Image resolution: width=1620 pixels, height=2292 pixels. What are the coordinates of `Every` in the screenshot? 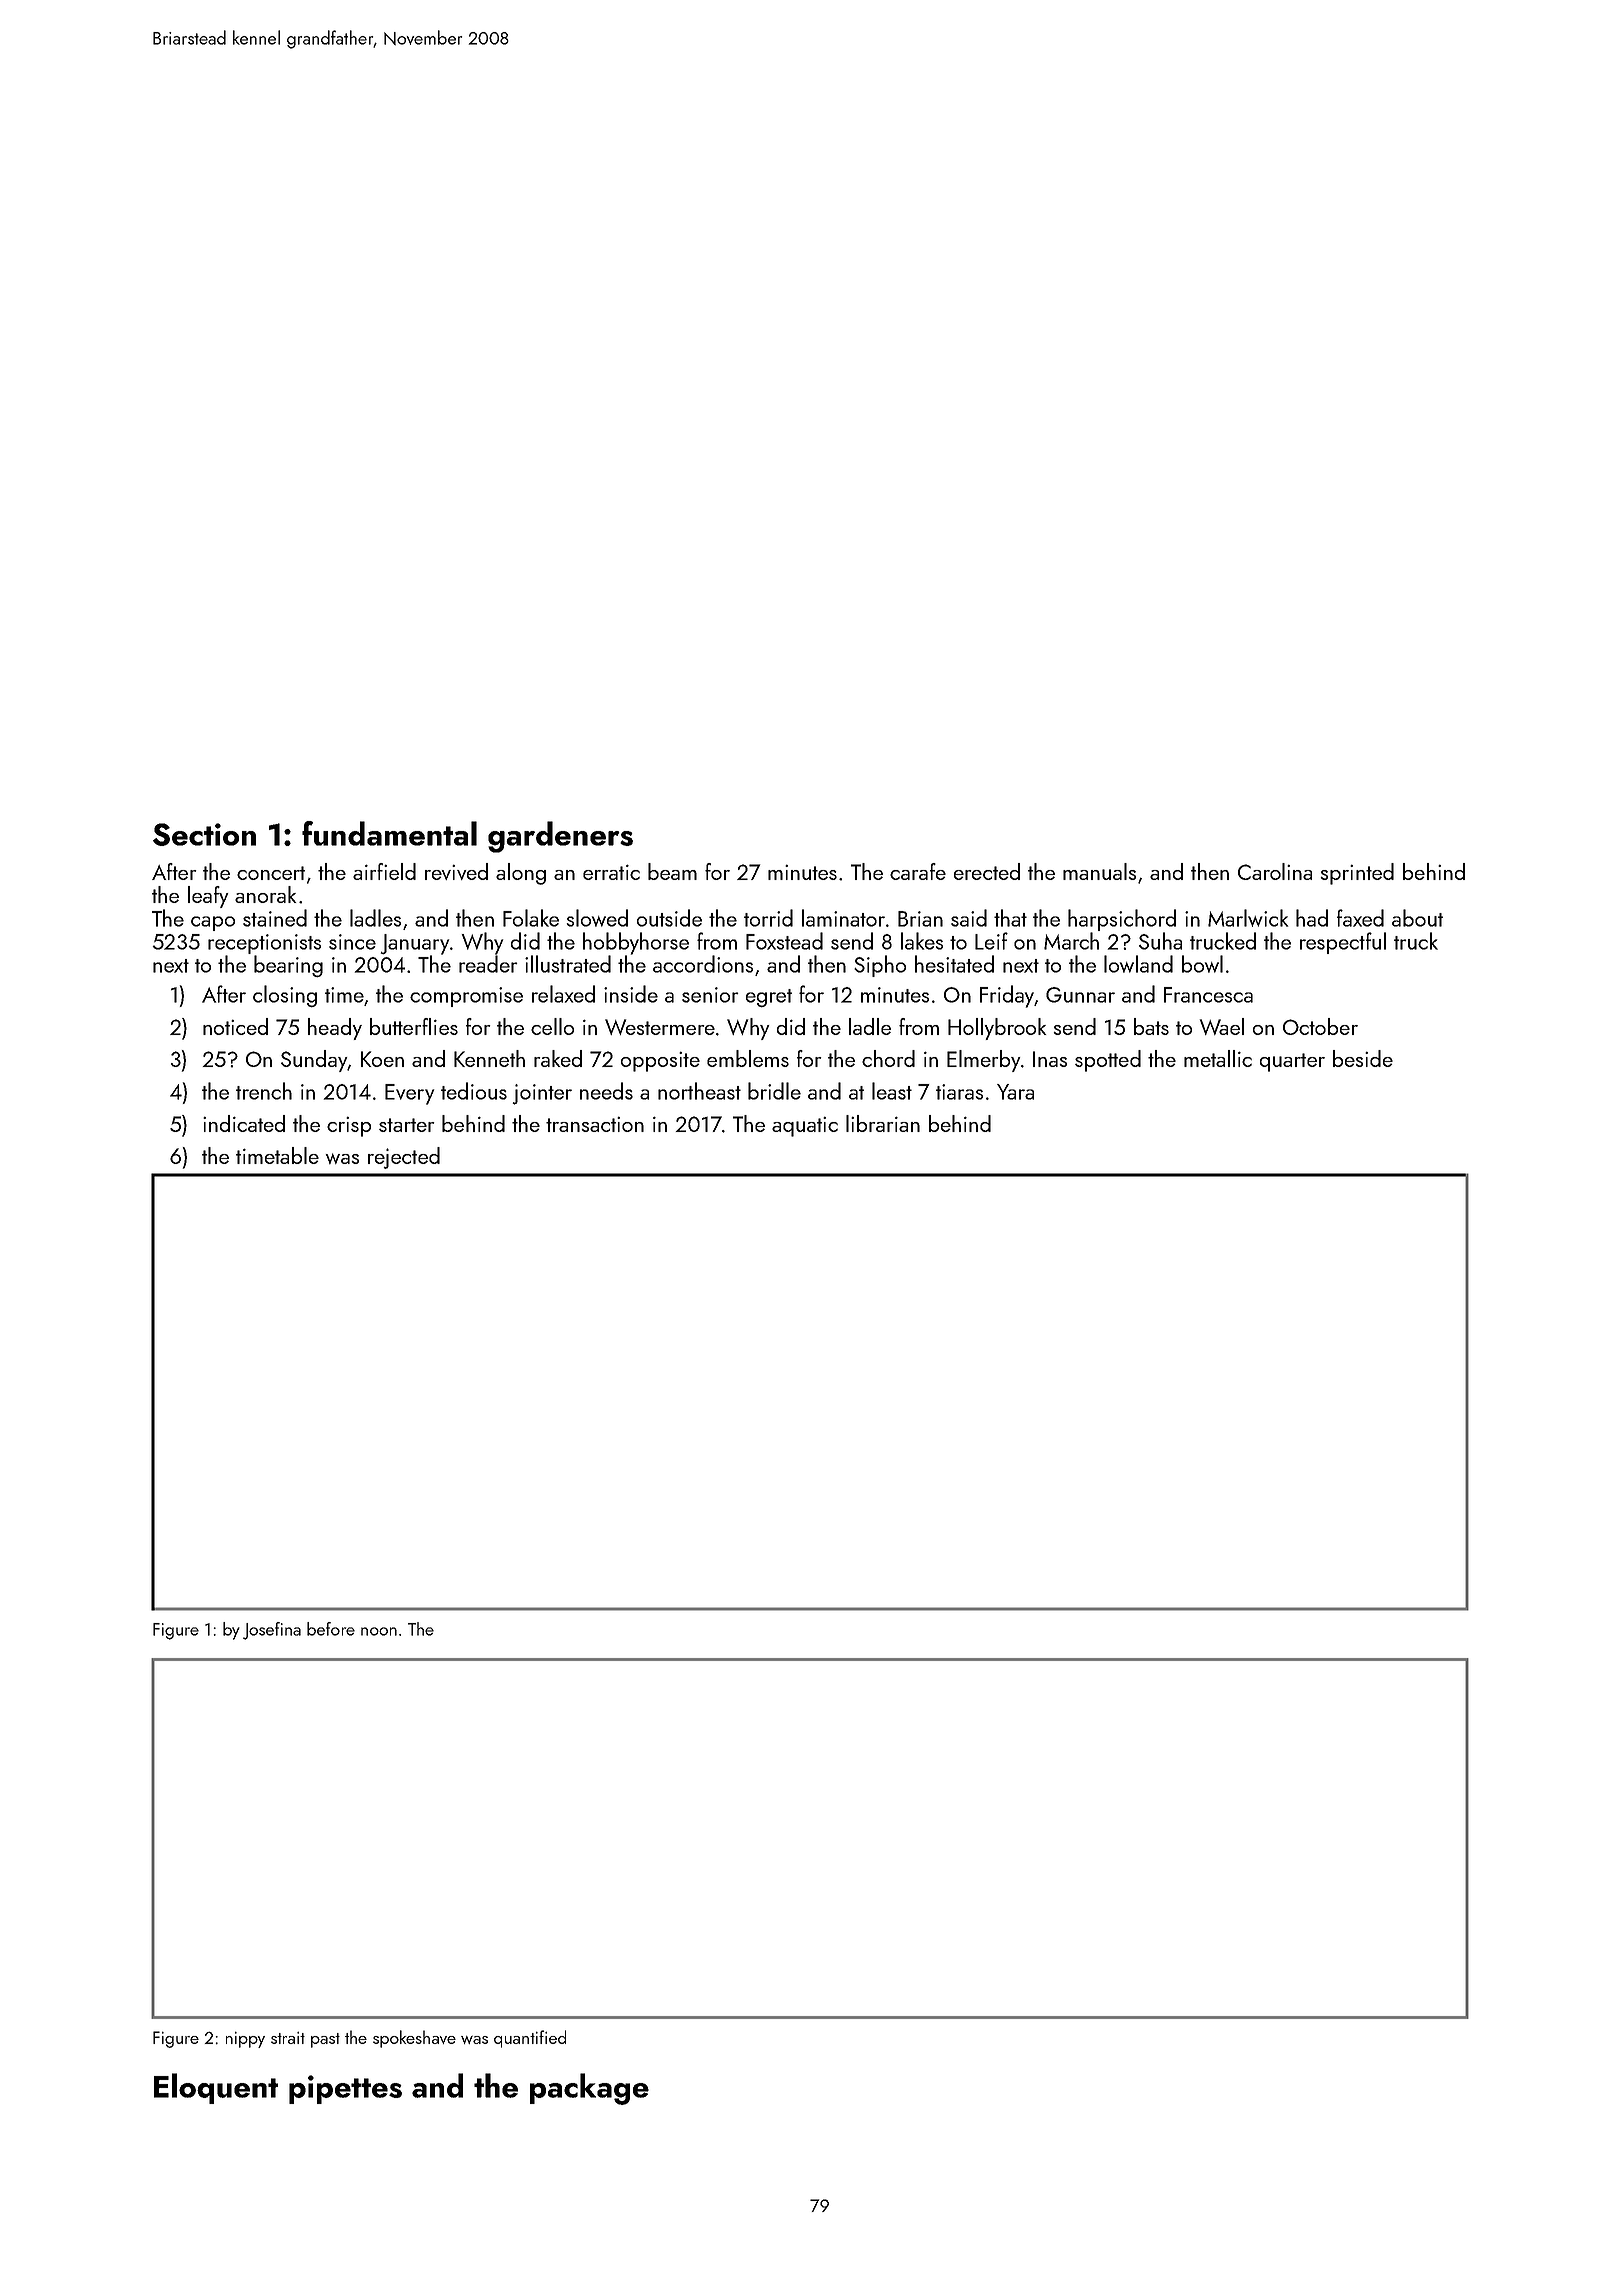 It's located at (409, 1094).
